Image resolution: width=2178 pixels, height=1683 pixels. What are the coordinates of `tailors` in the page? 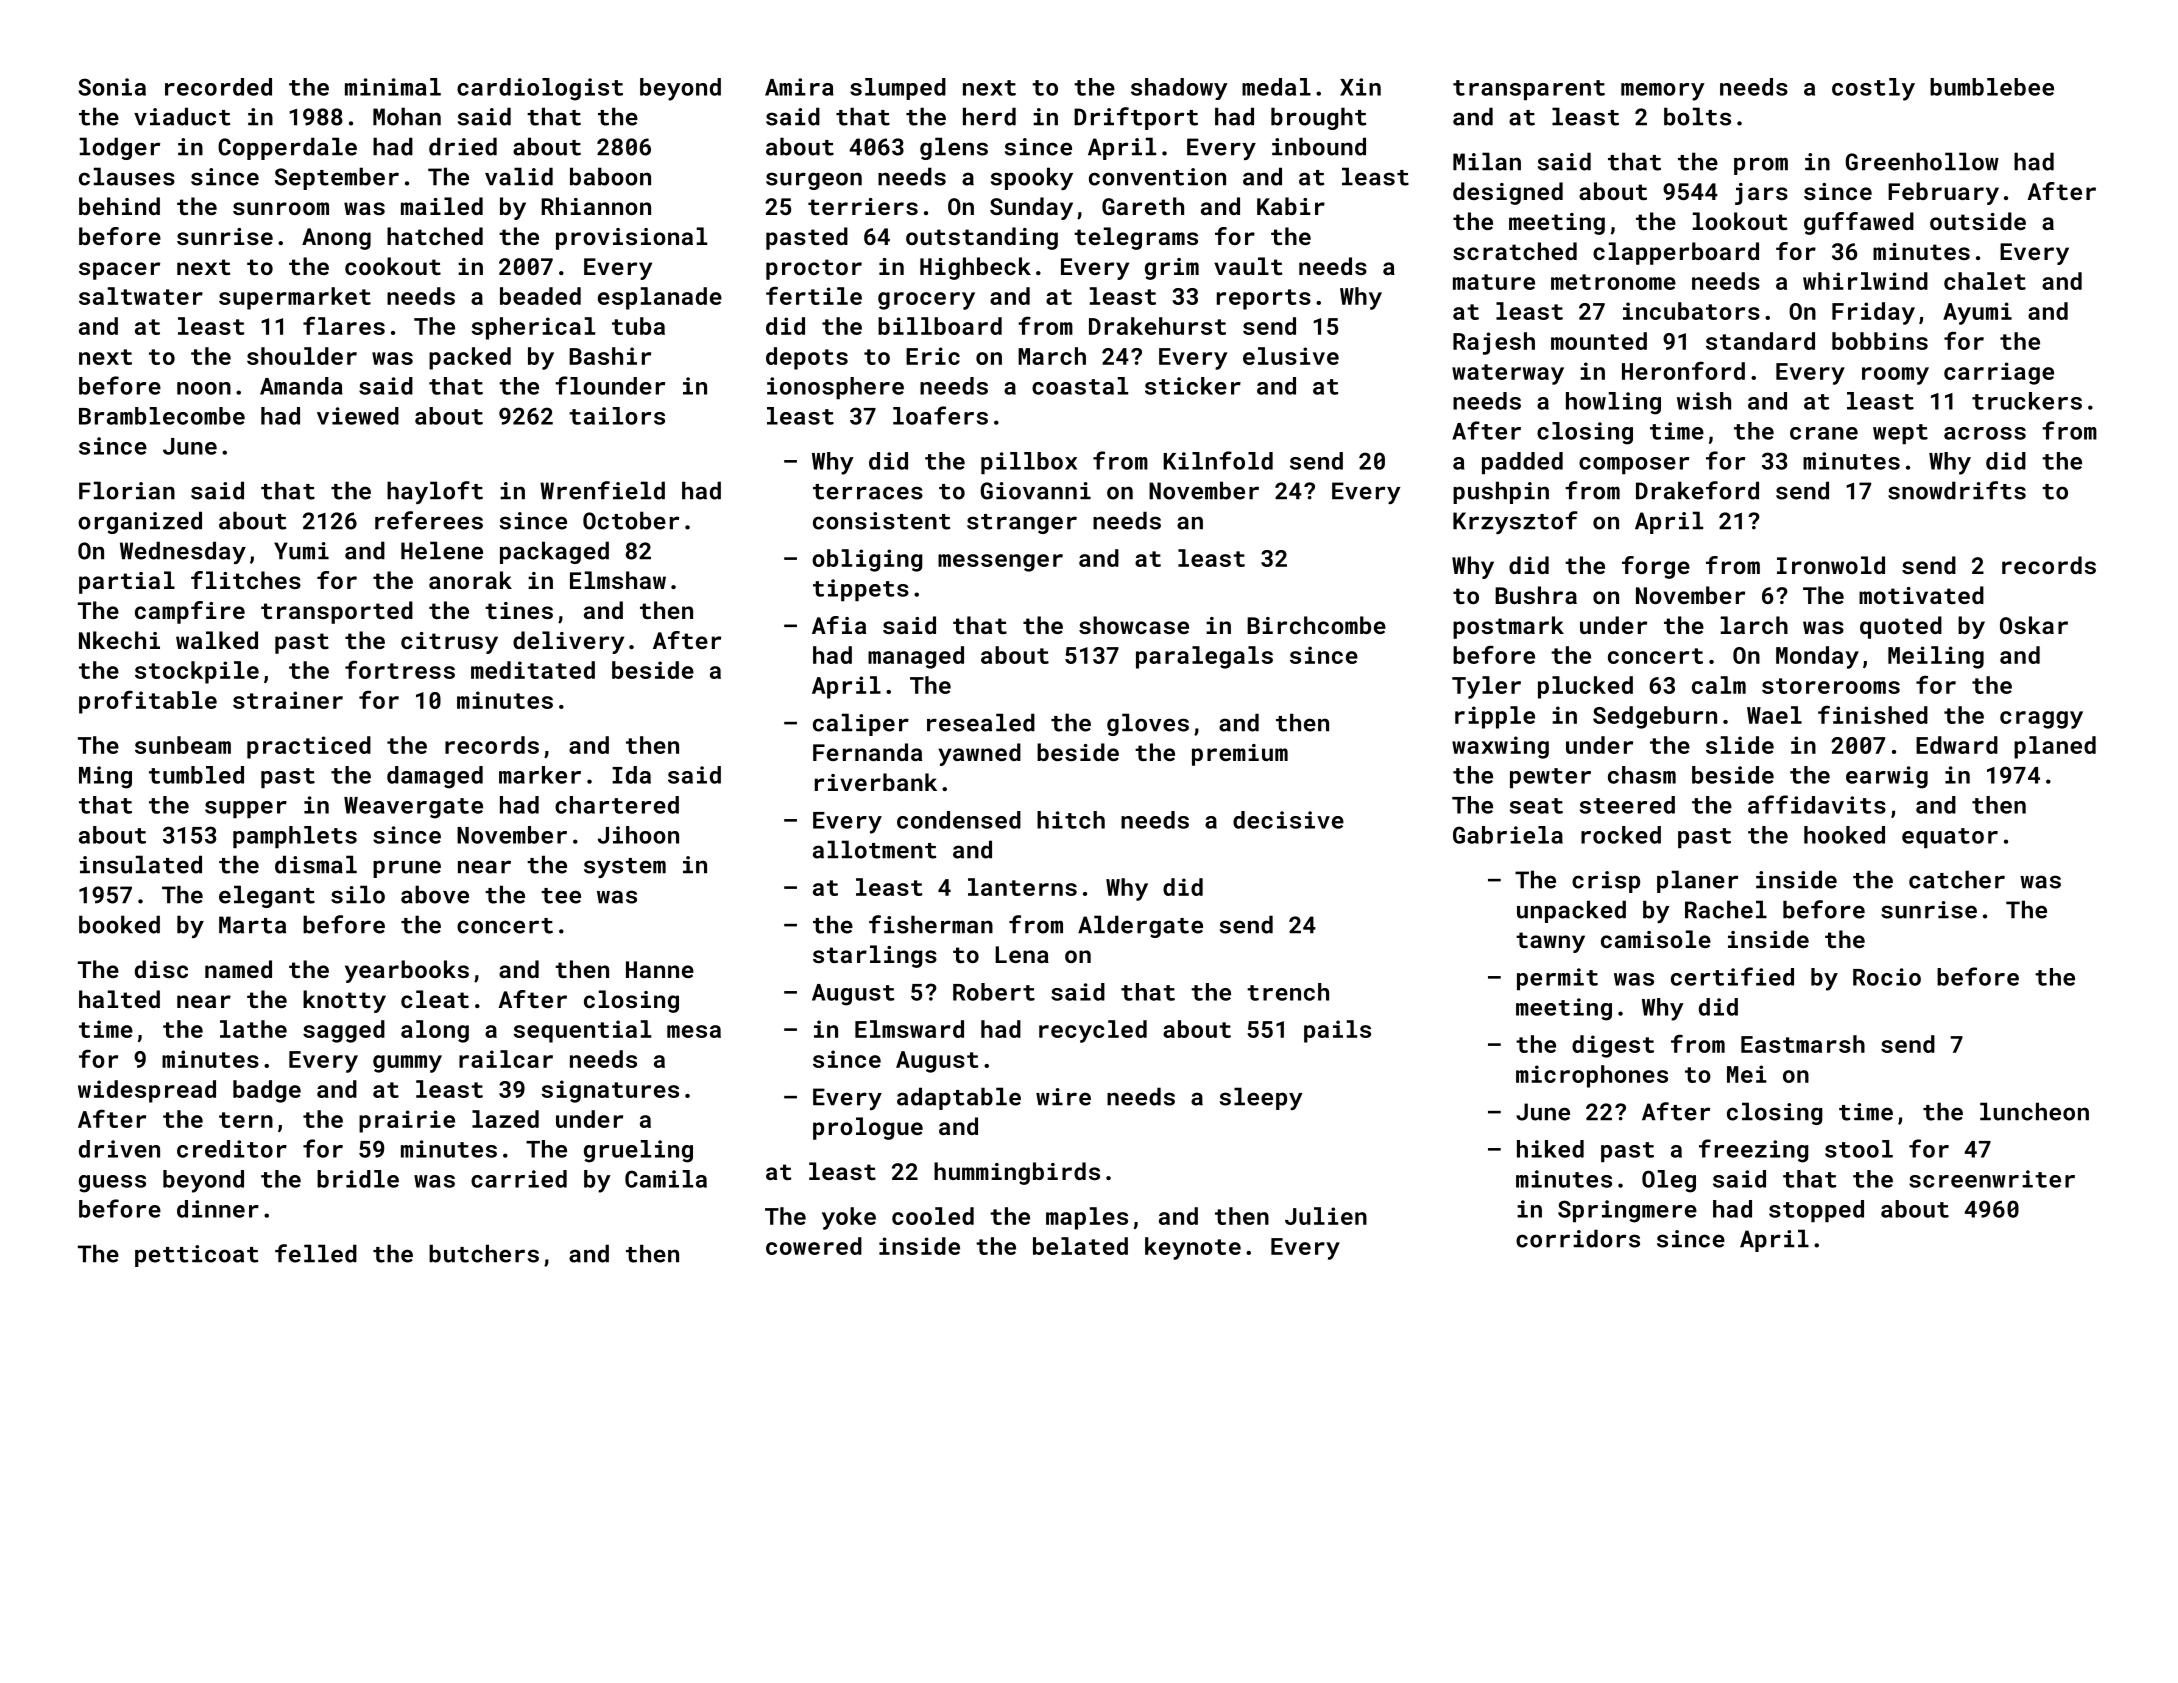 It's located at (617, 416).
